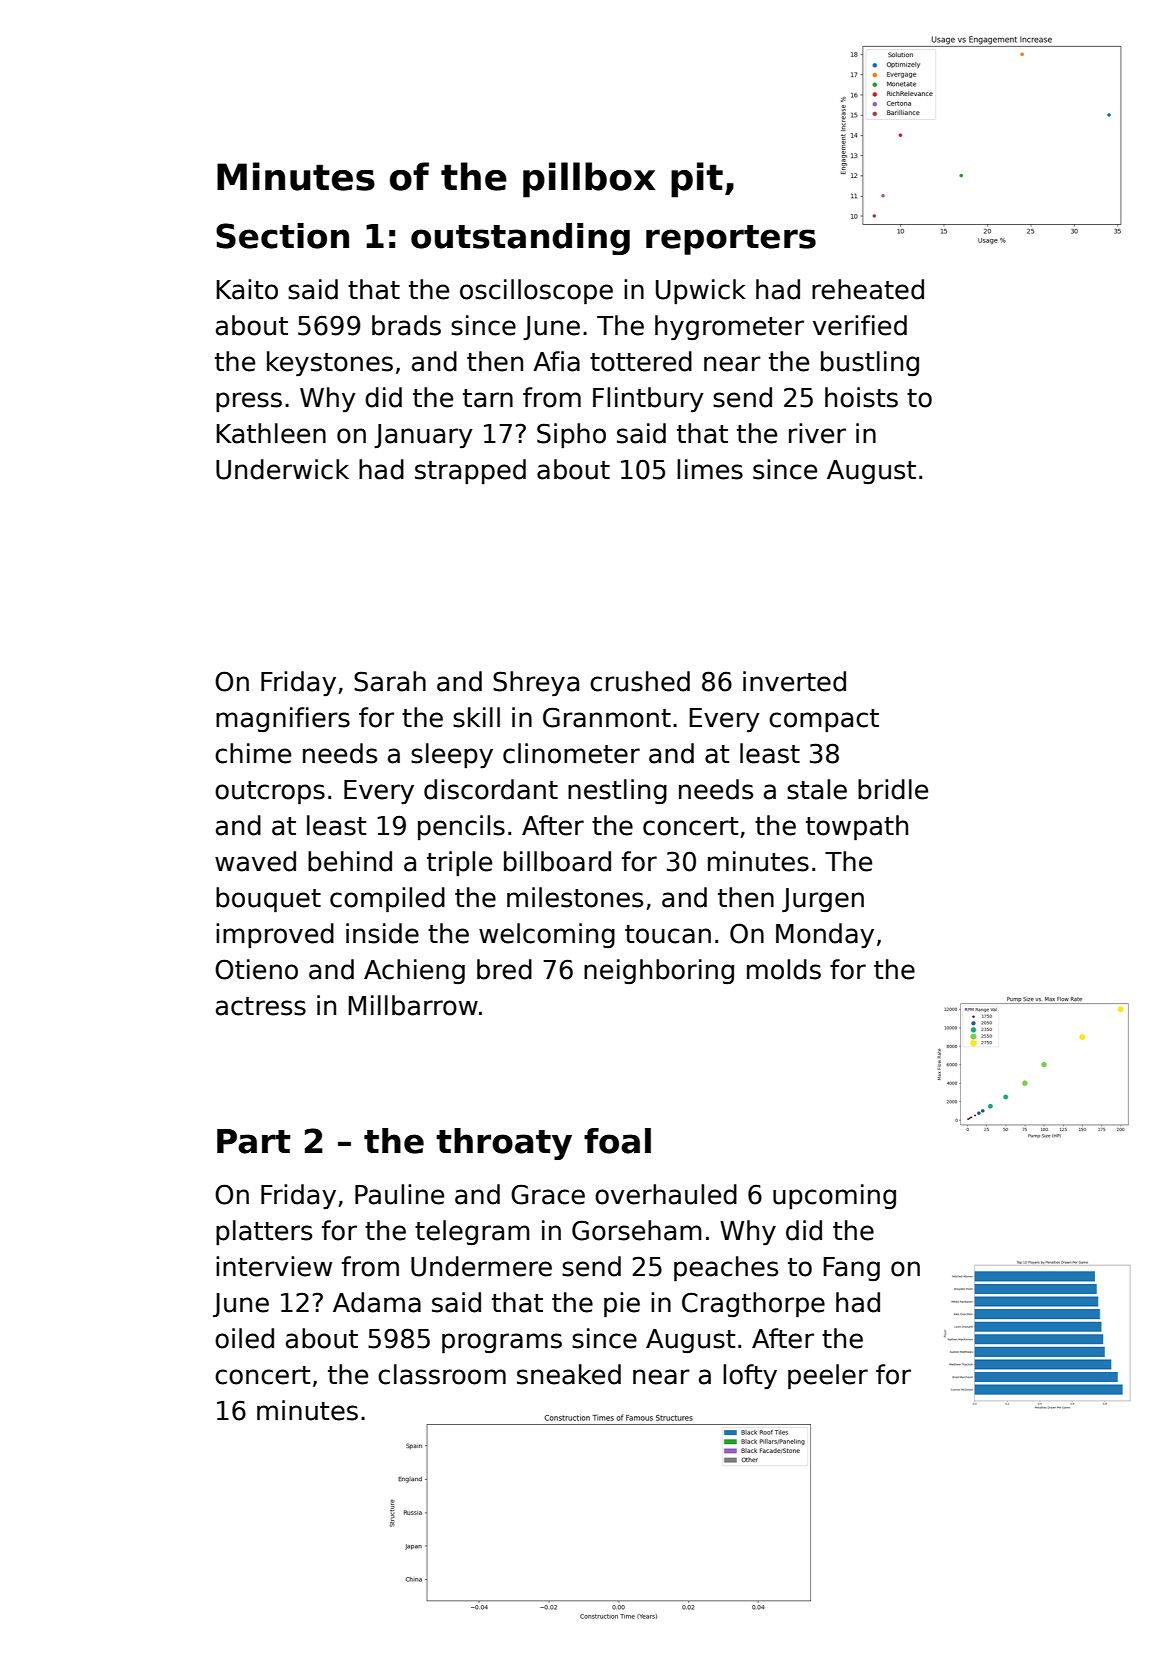  What do you see at coordinates (442, 1374) in the page?
I see `classroom` at bounding box center [442, 1374].
